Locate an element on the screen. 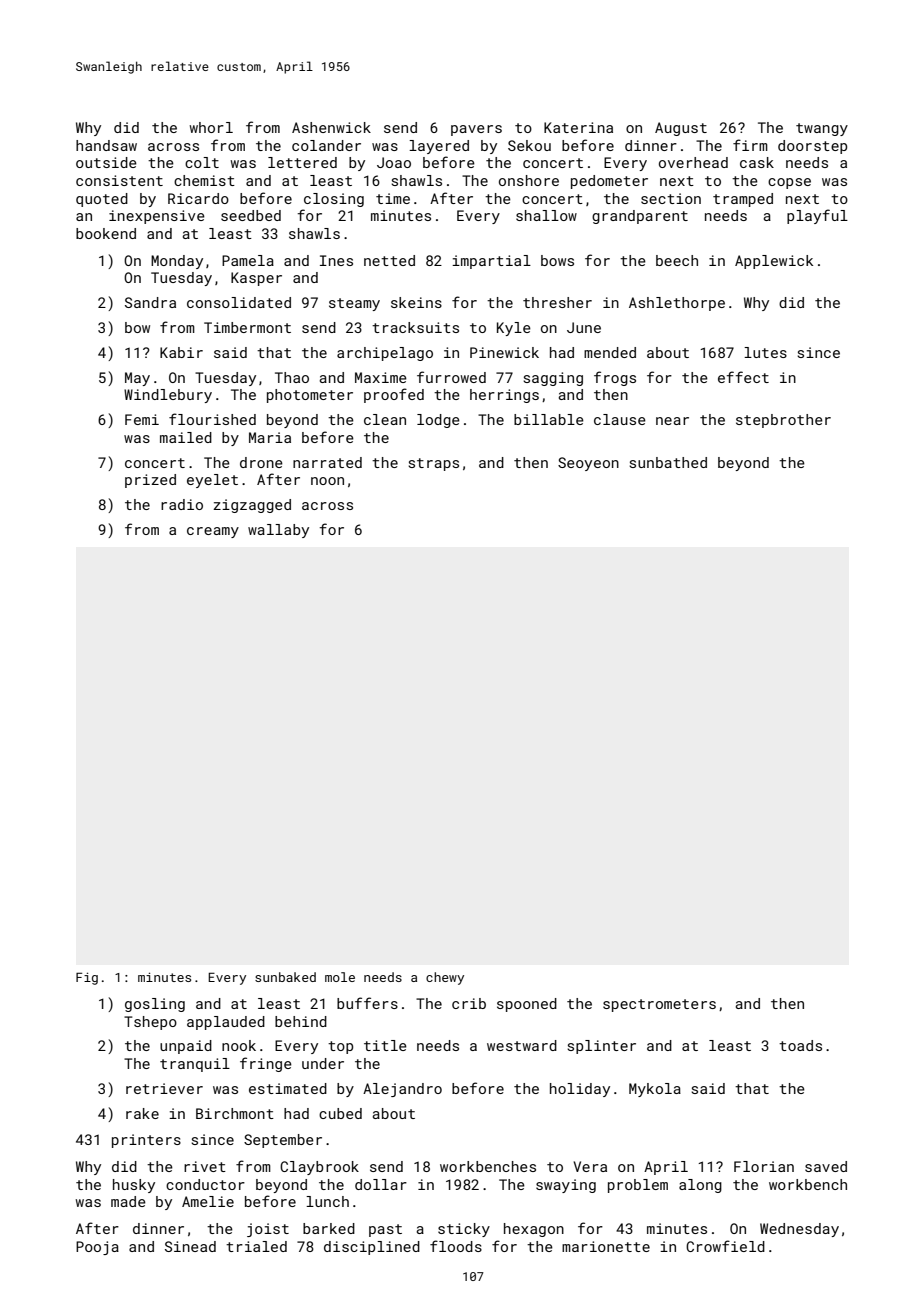 This screenshot has width=924, height=1308. twangy is located at coordinates (822, 129).
